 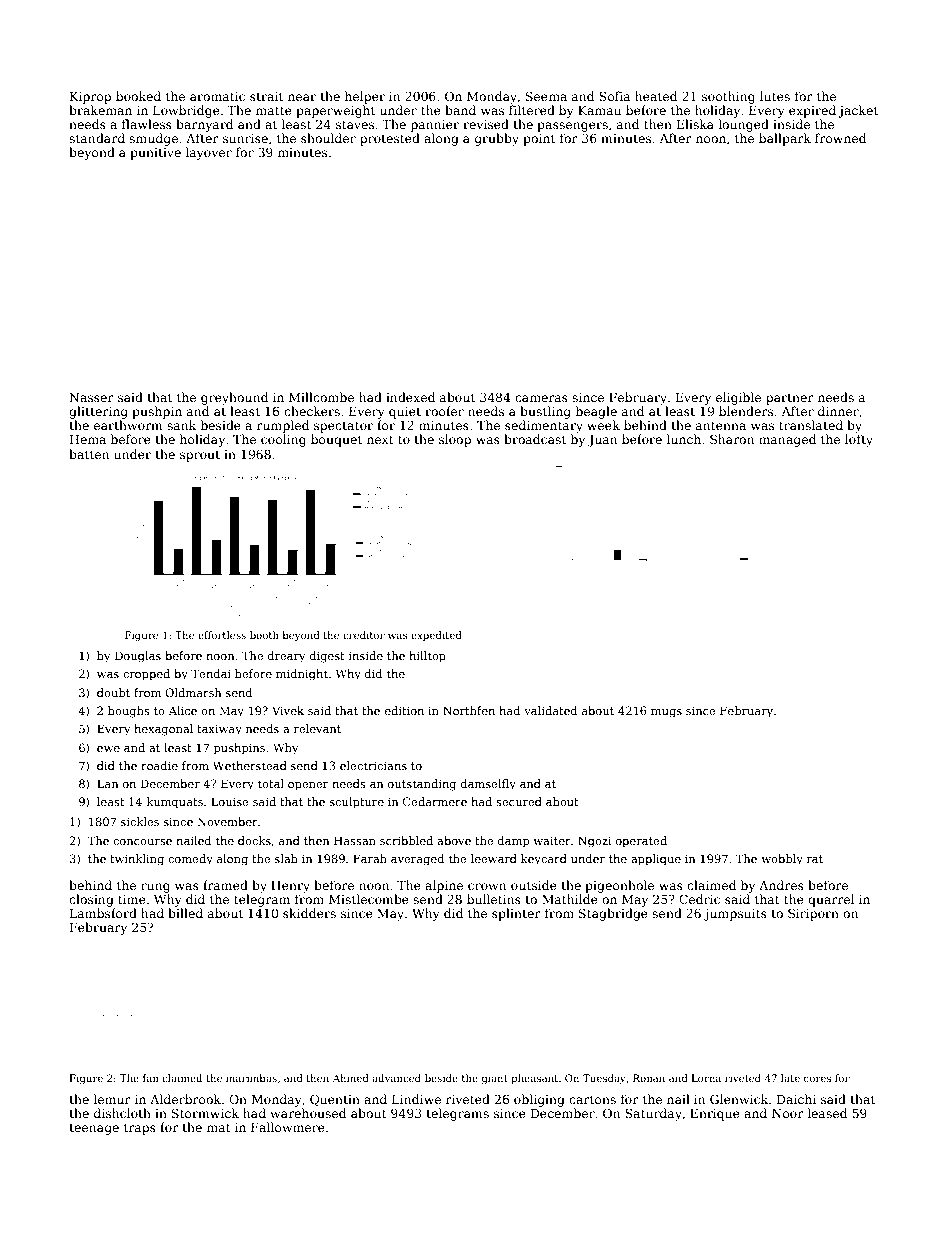 What do you see at coordinates (140, 1129) in the document?
I see `traps` at bounding box center [140, 1129].
